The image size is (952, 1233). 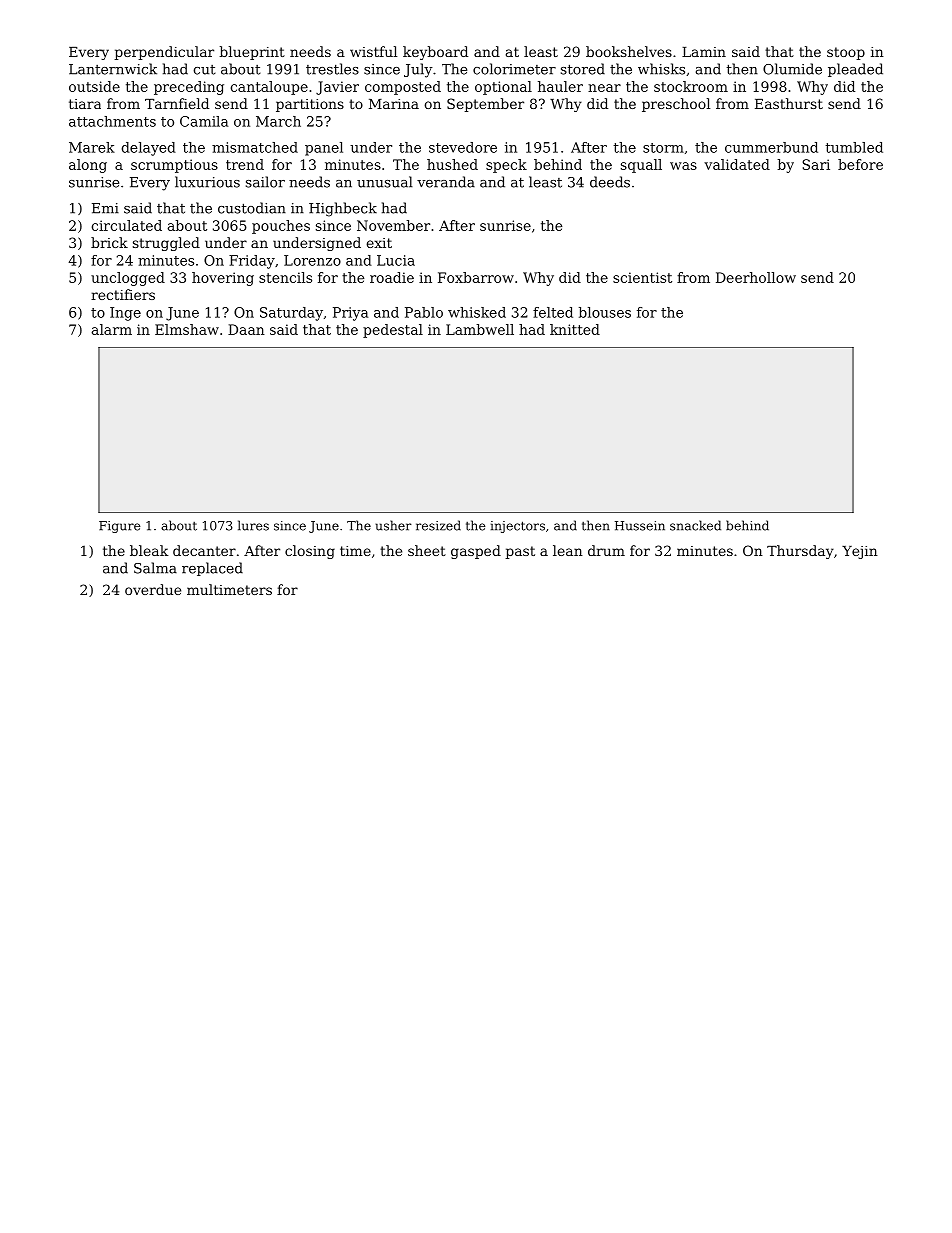 I want to click on past, so click(x=520, y=552).
